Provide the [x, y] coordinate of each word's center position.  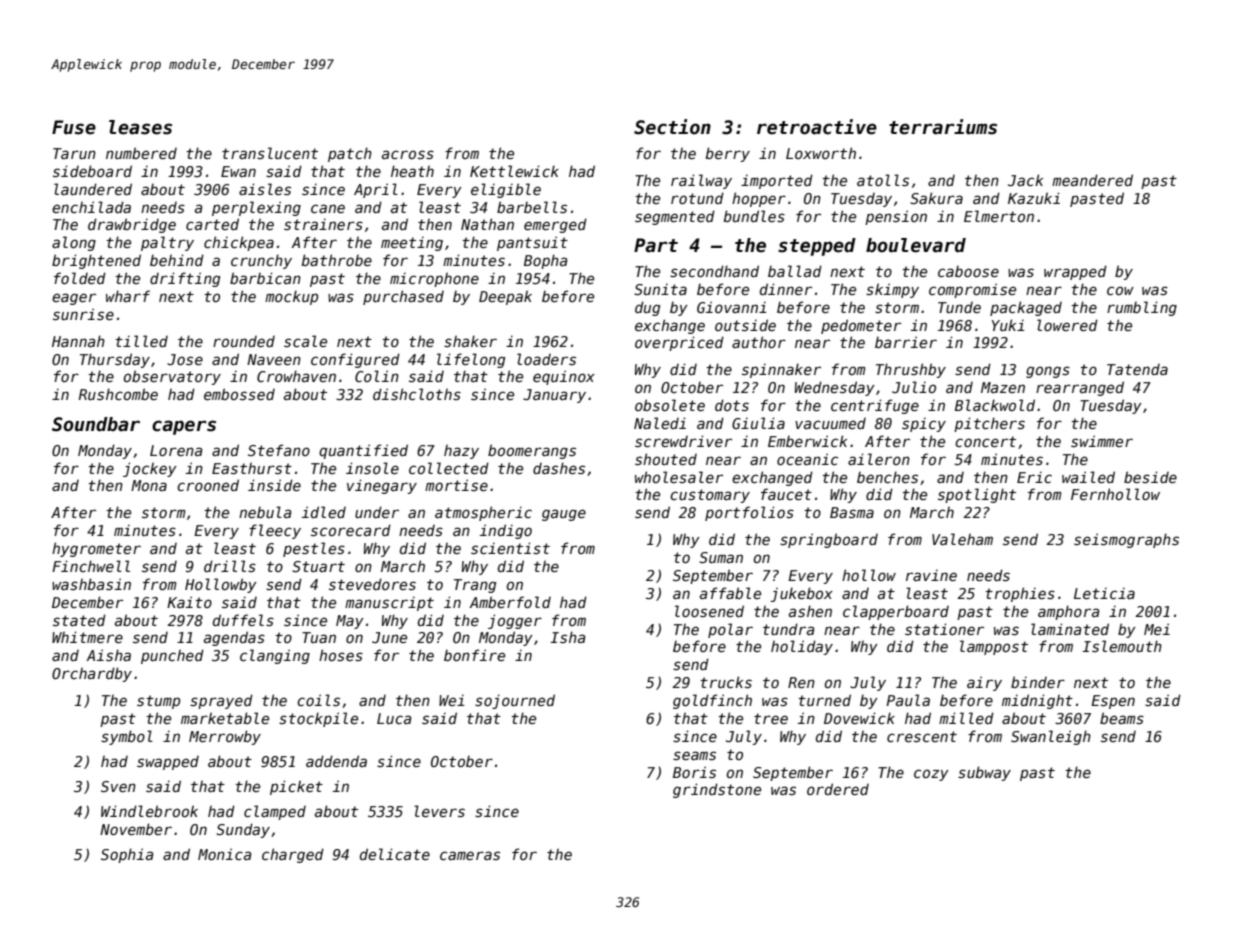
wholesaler [679, 477]
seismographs [1126, 540]
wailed [1088, 477]
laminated [1070, 629]
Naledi [660, 423]
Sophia [127, 855]
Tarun [74, 153]
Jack [1025, 180]
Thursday [115, 360]
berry [728, 154]
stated [79, 620]
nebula [265, 512]
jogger [515, 621]
